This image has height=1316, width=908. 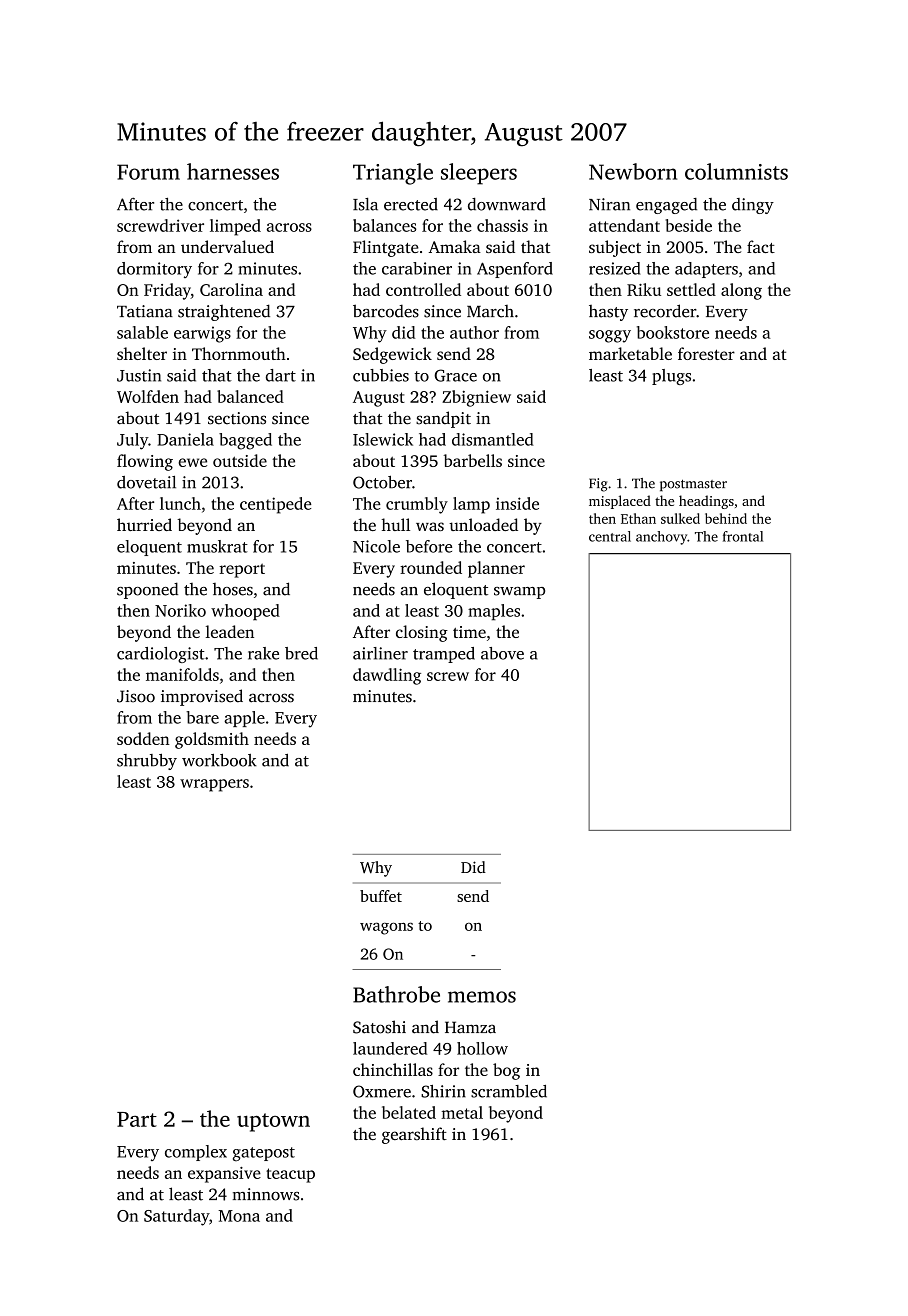 What do you see at coordinates (644, 289) in the image?
I see `Riku` at bounding box center [644, 289].
